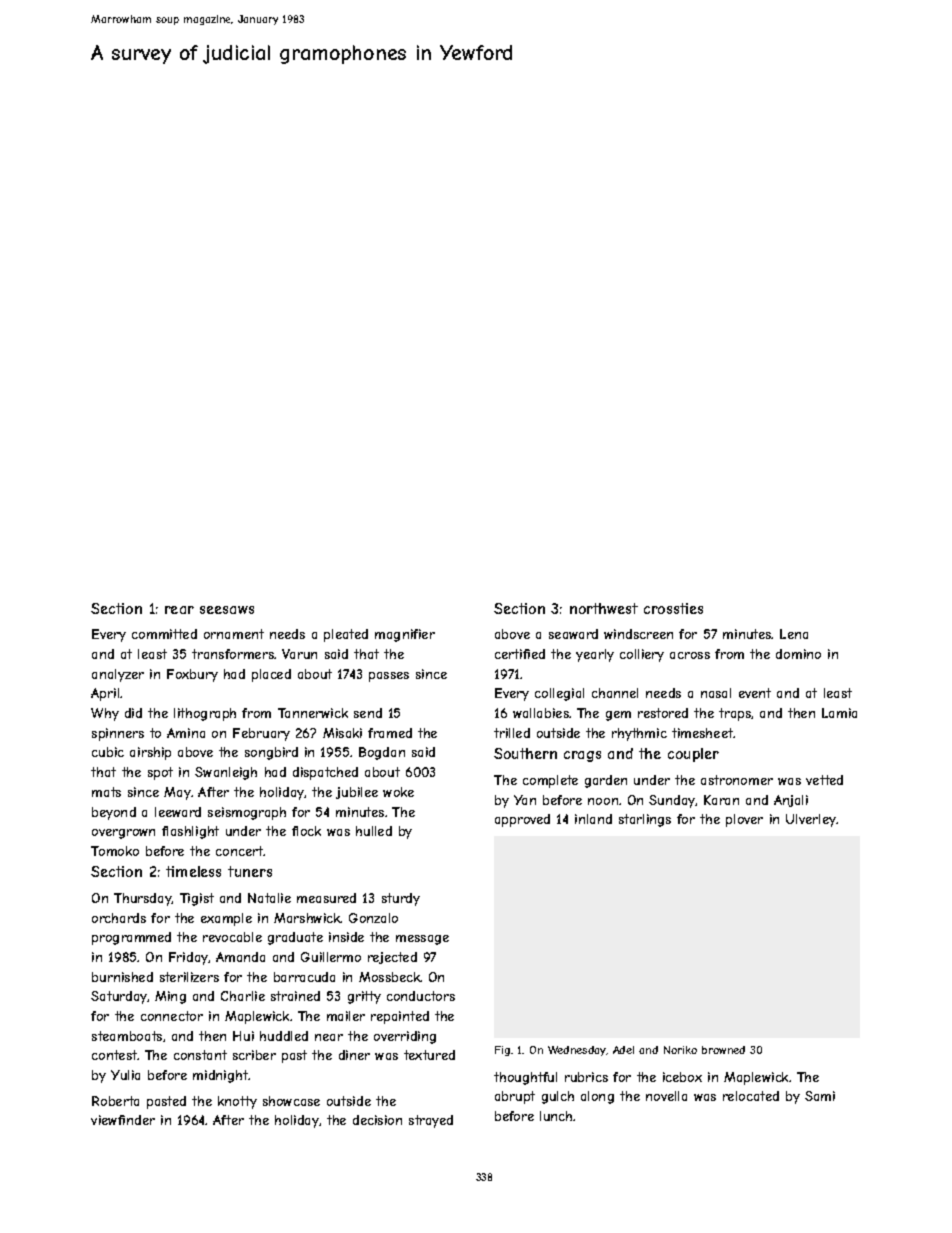 This screenshot has width=952, height=1233. I want to click on northwest, so click(604, 608).
